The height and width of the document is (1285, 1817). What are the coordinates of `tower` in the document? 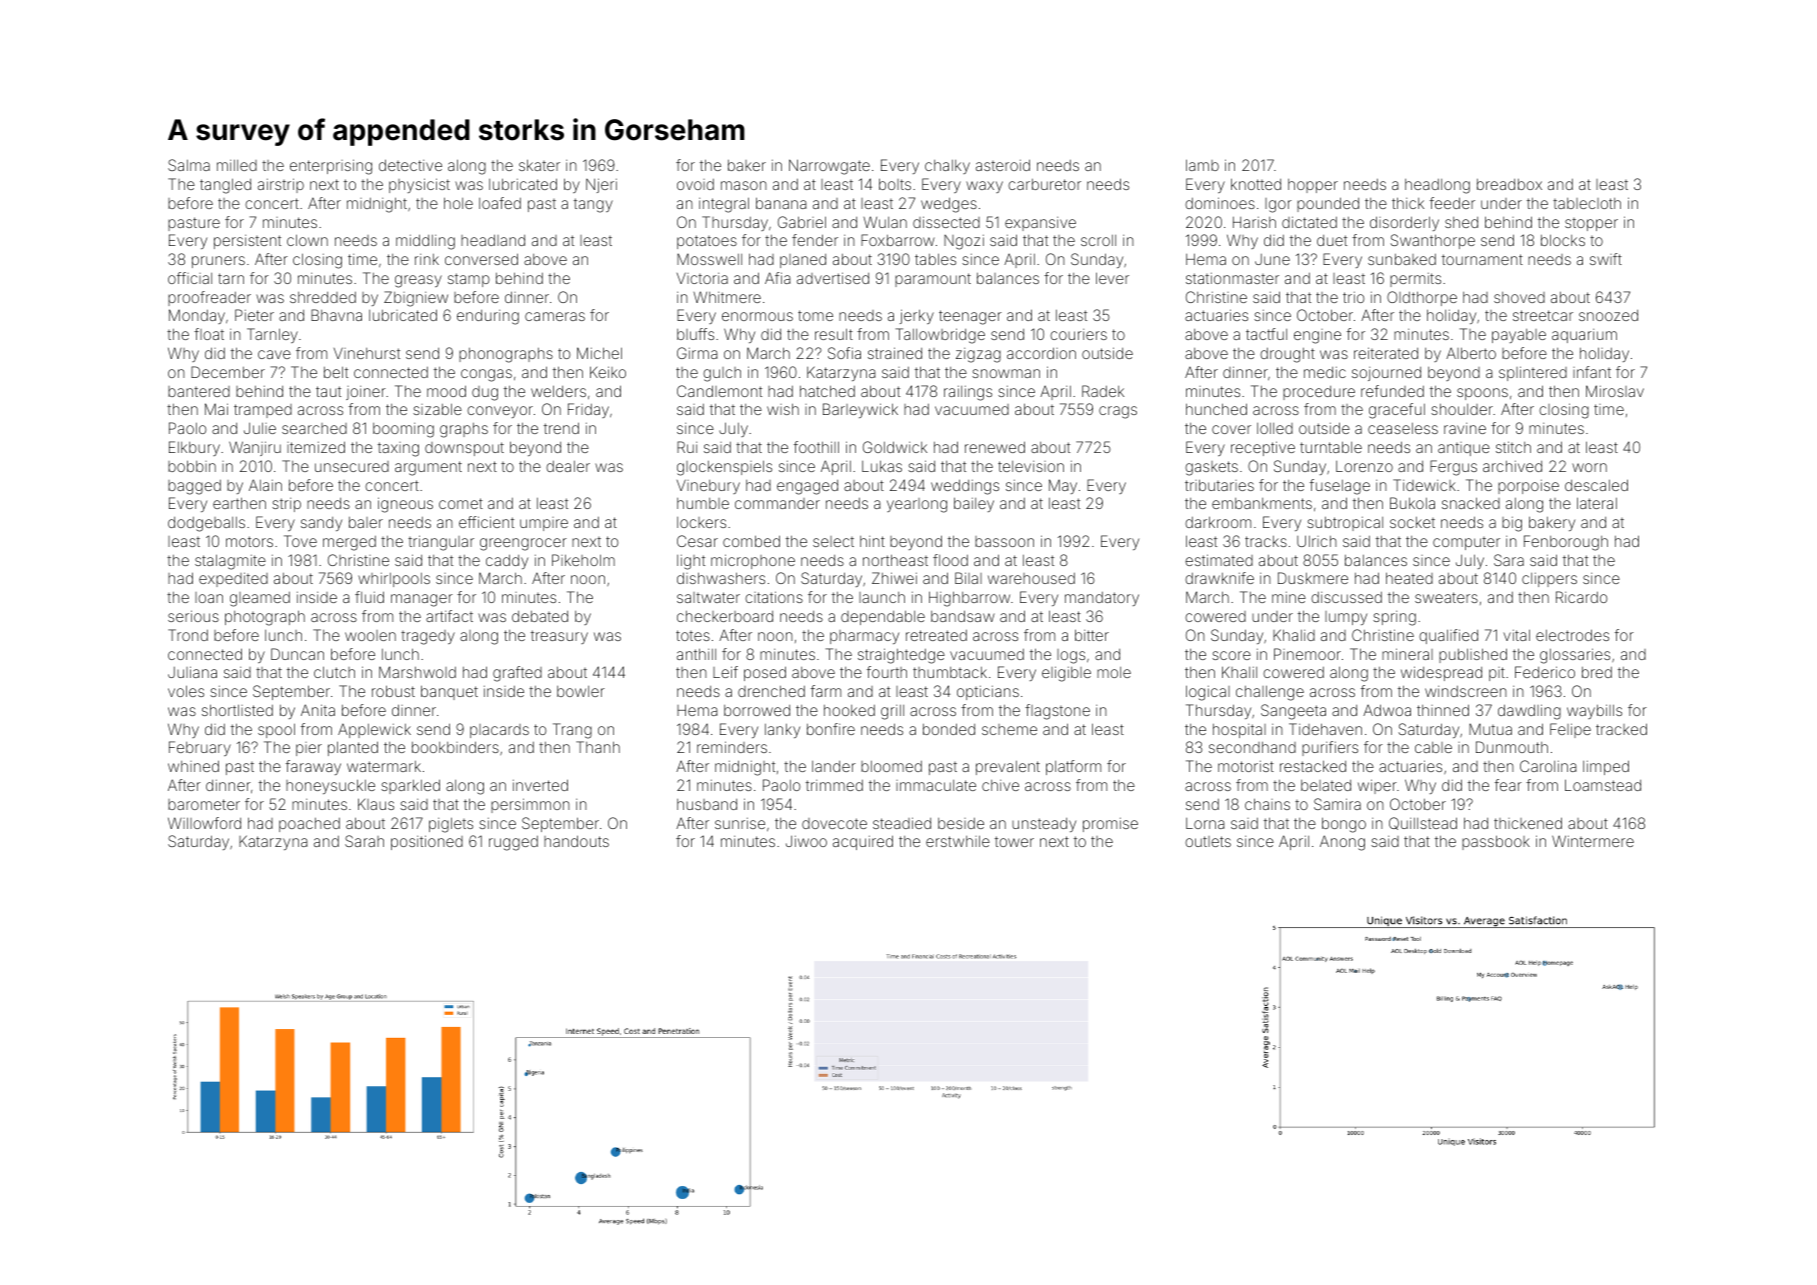 It's located at (1014, 841).
